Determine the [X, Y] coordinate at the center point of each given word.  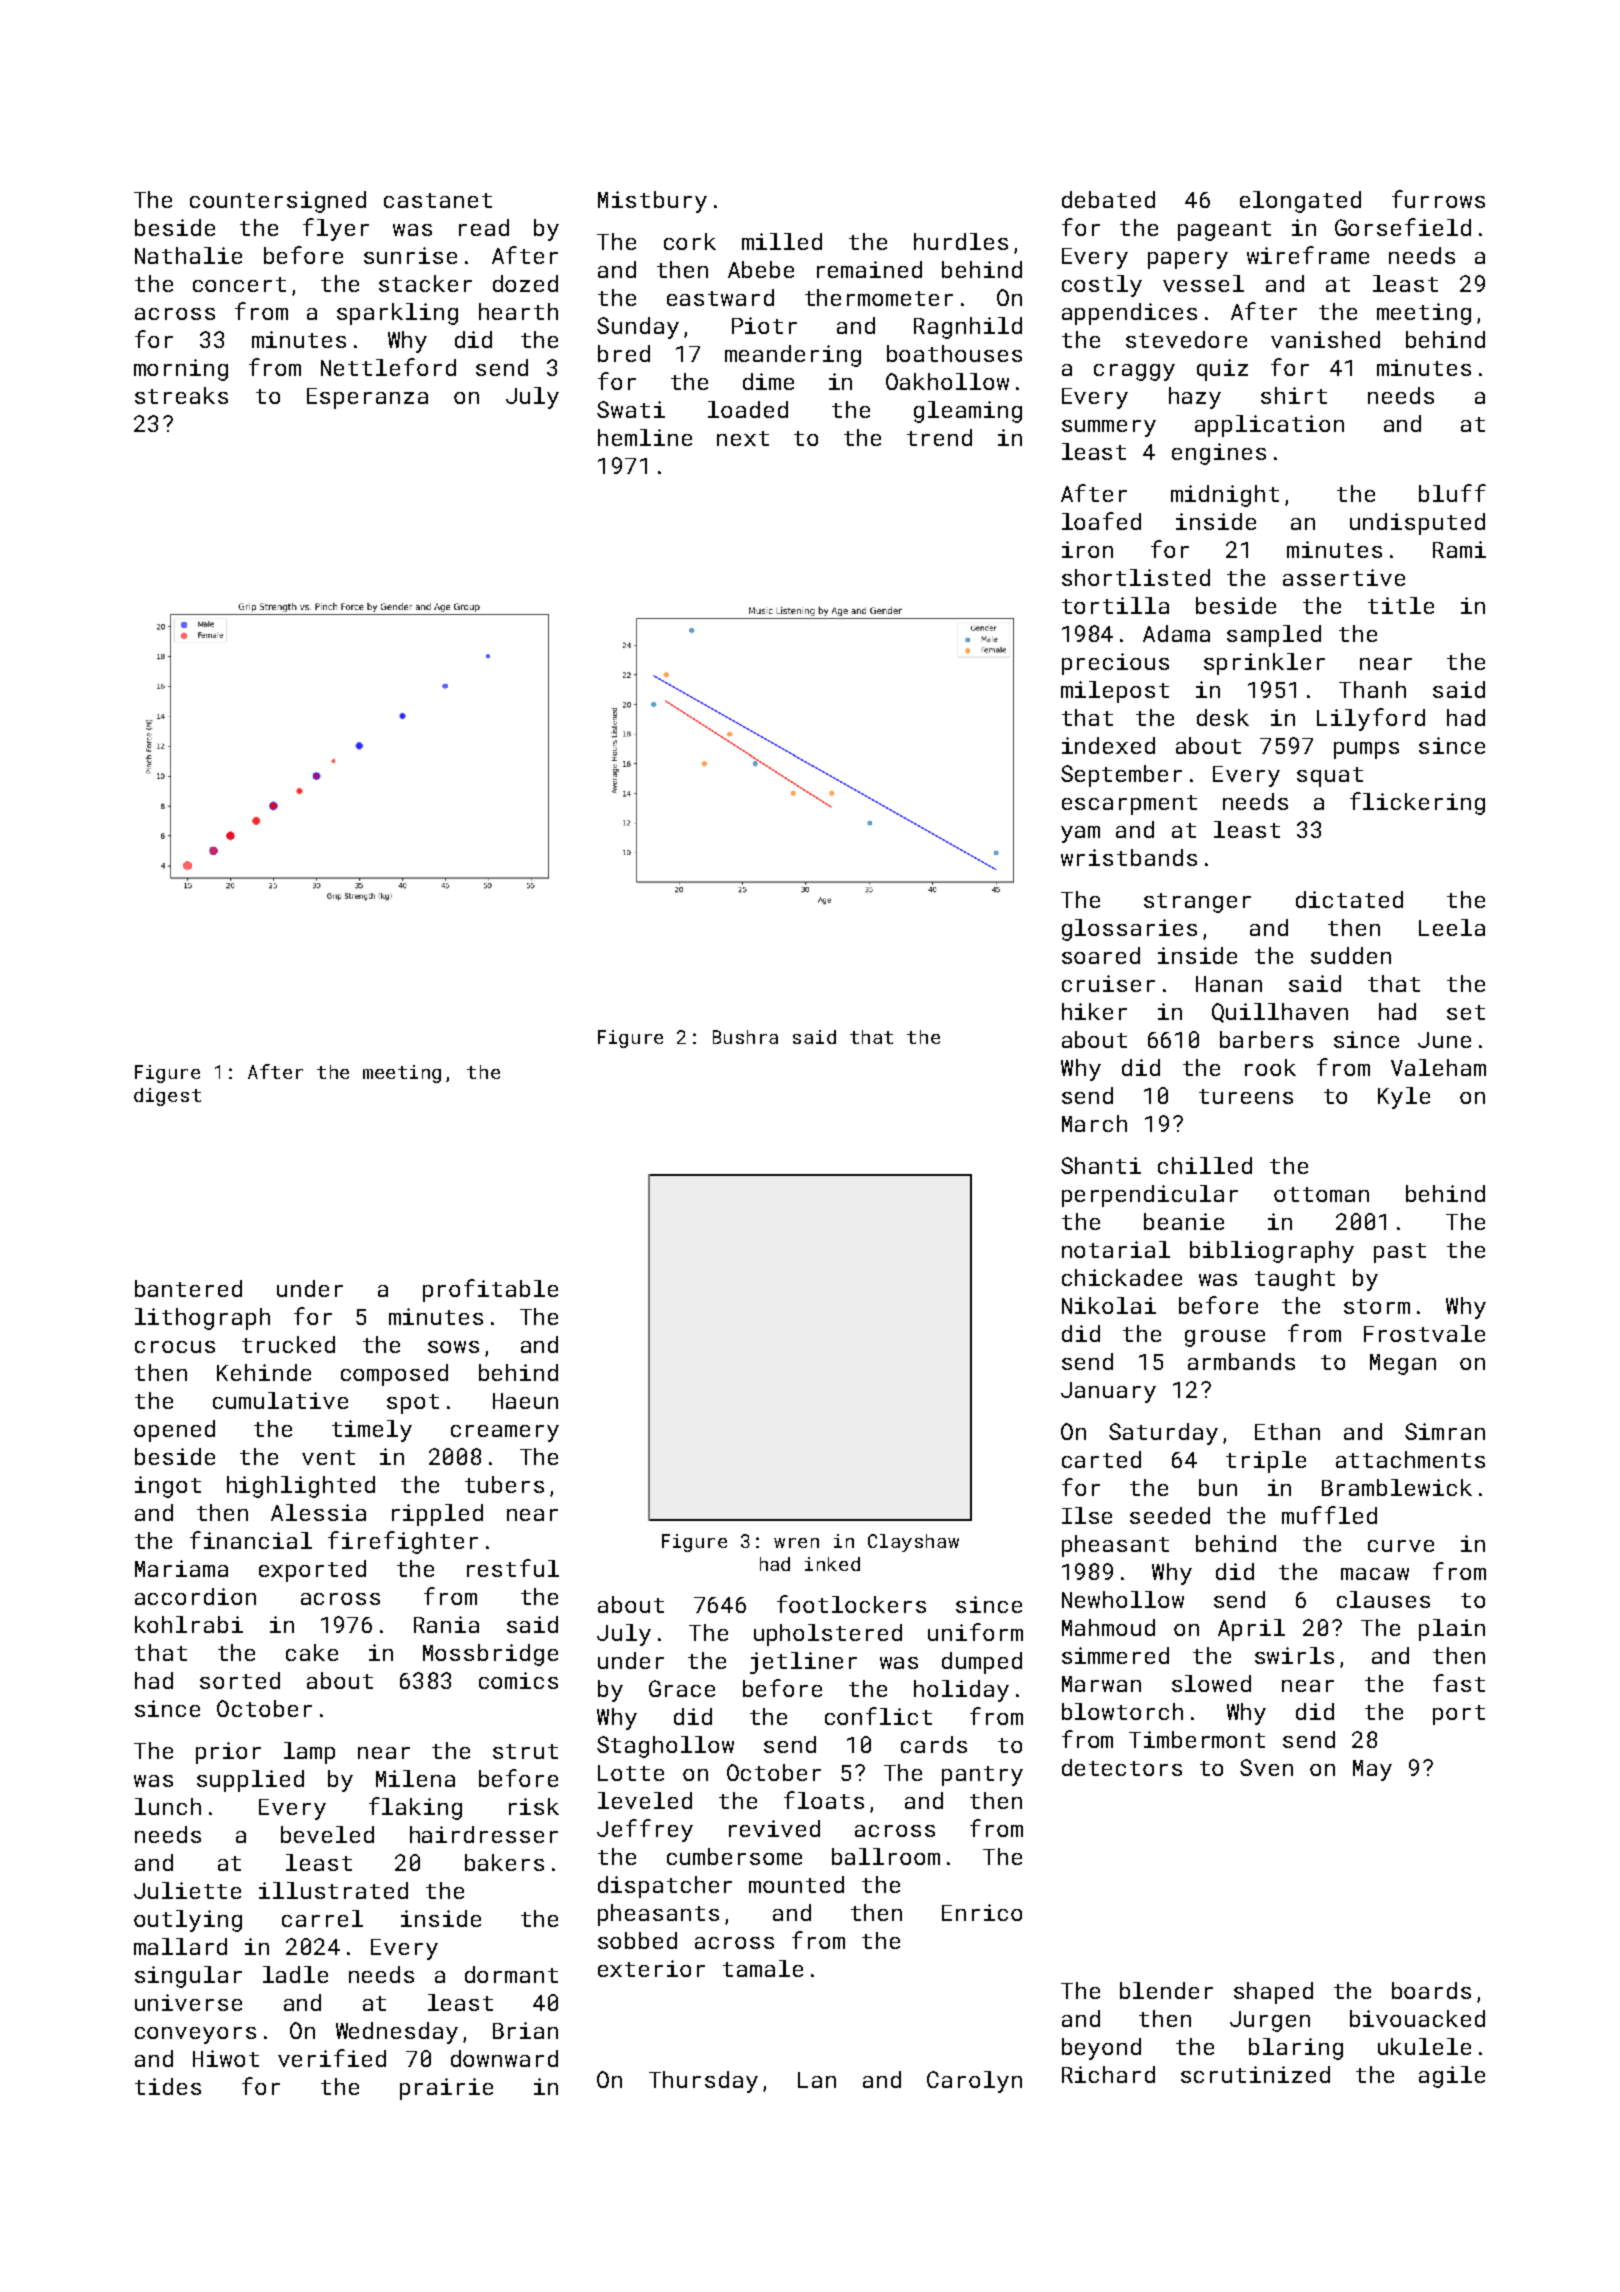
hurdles [961, 241]
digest [167, 1097]
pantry [982, 1776]
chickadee [1122, 1277]
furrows [1438, 199]
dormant [511, 1974]
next [743, 438]
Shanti [1101, 1165]
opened [174, 1431]
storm [1377, 1306]
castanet [438, 200]
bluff [1452, 493]
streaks [181, 395]
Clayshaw [913, 1543]
